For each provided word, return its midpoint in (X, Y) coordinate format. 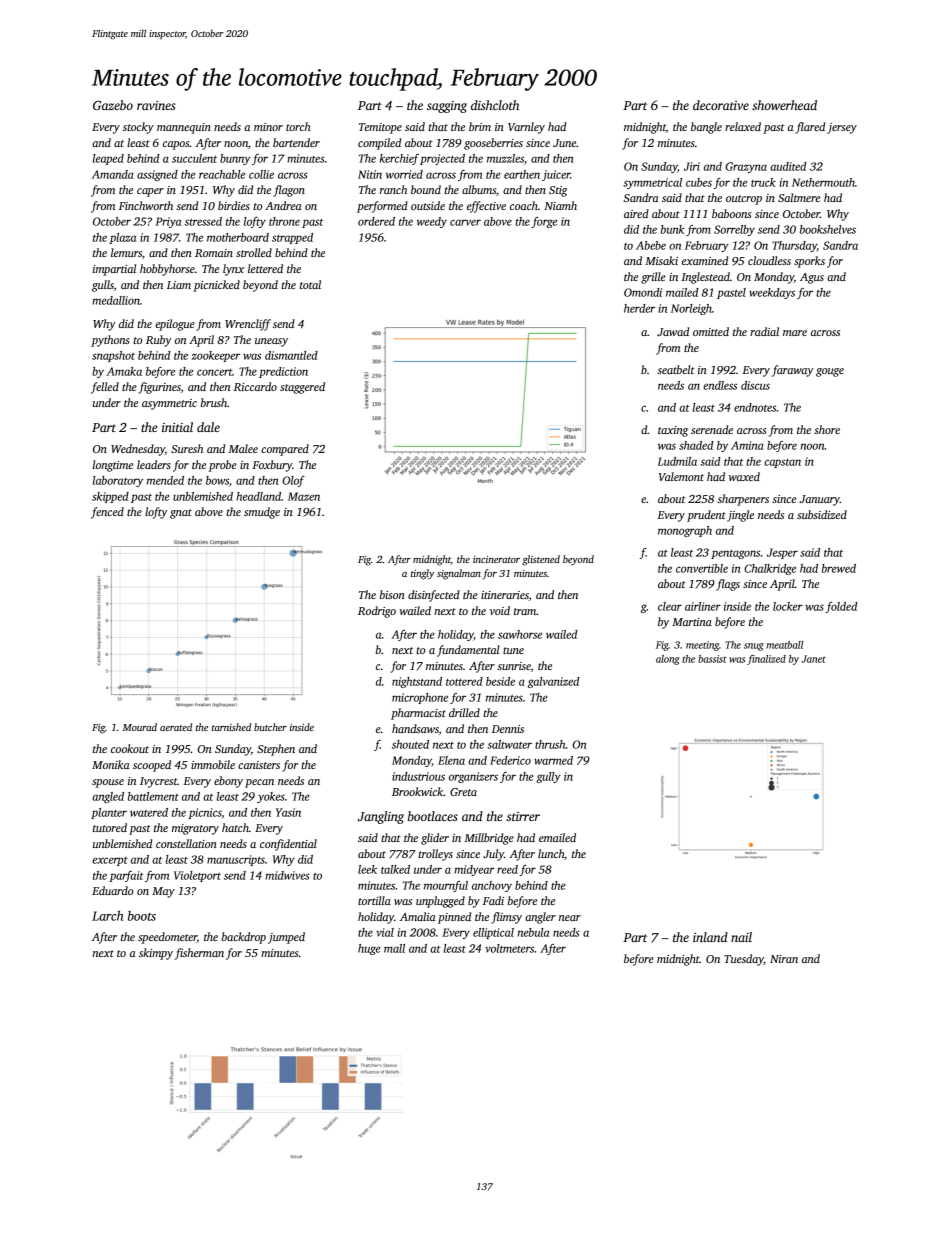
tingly (422, 574)
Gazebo (113, 105)
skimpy (156, 954)
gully (548, 777)
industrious (418, 776)
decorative (721, 105)
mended (165, 480)
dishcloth (495, 105)
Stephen (276, 750)
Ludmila (677, 461)
